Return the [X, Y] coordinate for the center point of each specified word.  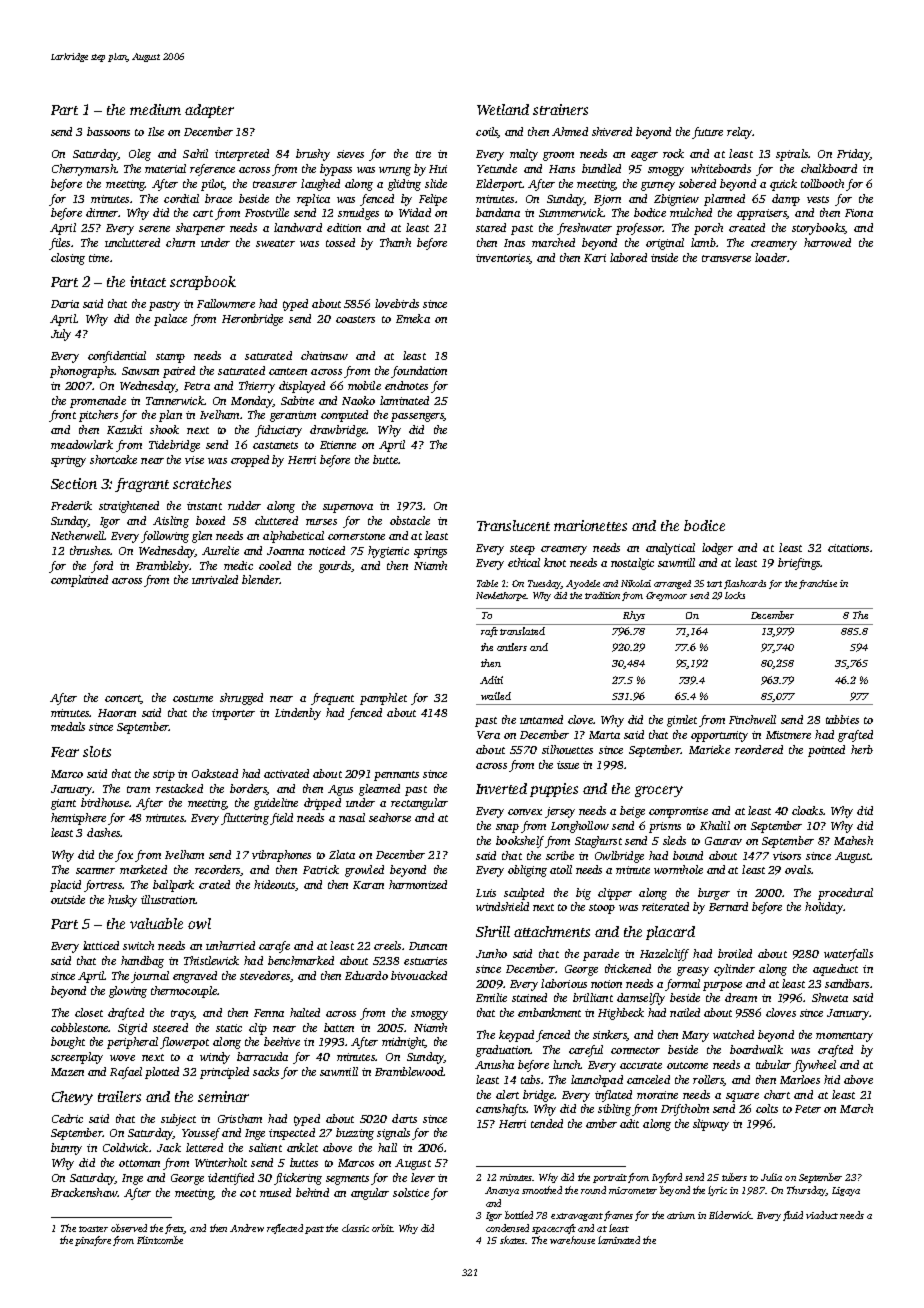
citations [848, 548]
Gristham [240, 1118]
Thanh [395, 242]
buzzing [355, 1134]
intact [148, 281]
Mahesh [853, 840]
